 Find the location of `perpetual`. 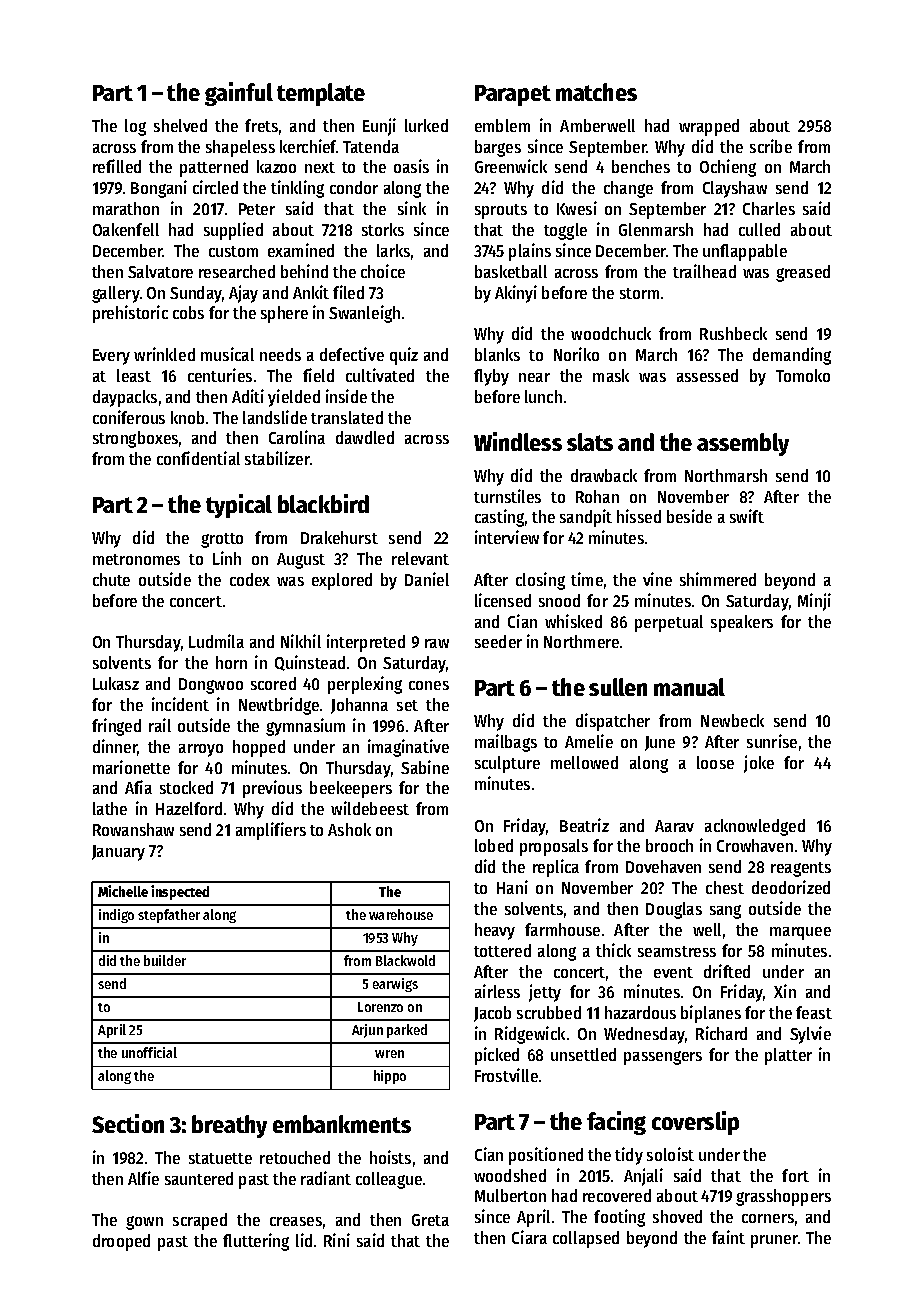

perpetual is located at coordinates (669, 623).
